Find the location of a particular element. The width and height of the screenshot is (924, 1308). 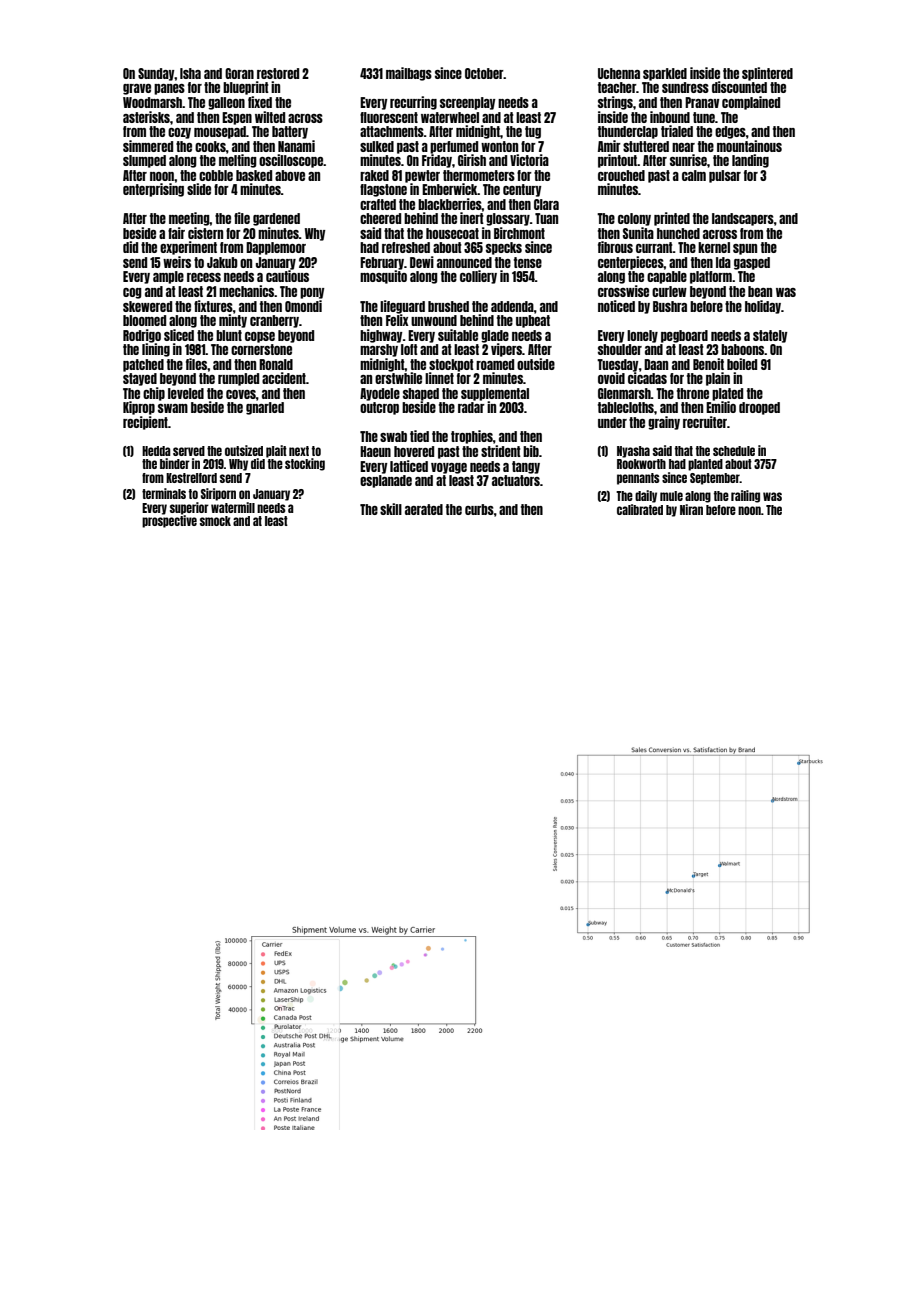

spun is located at coordinates (745, 249).
